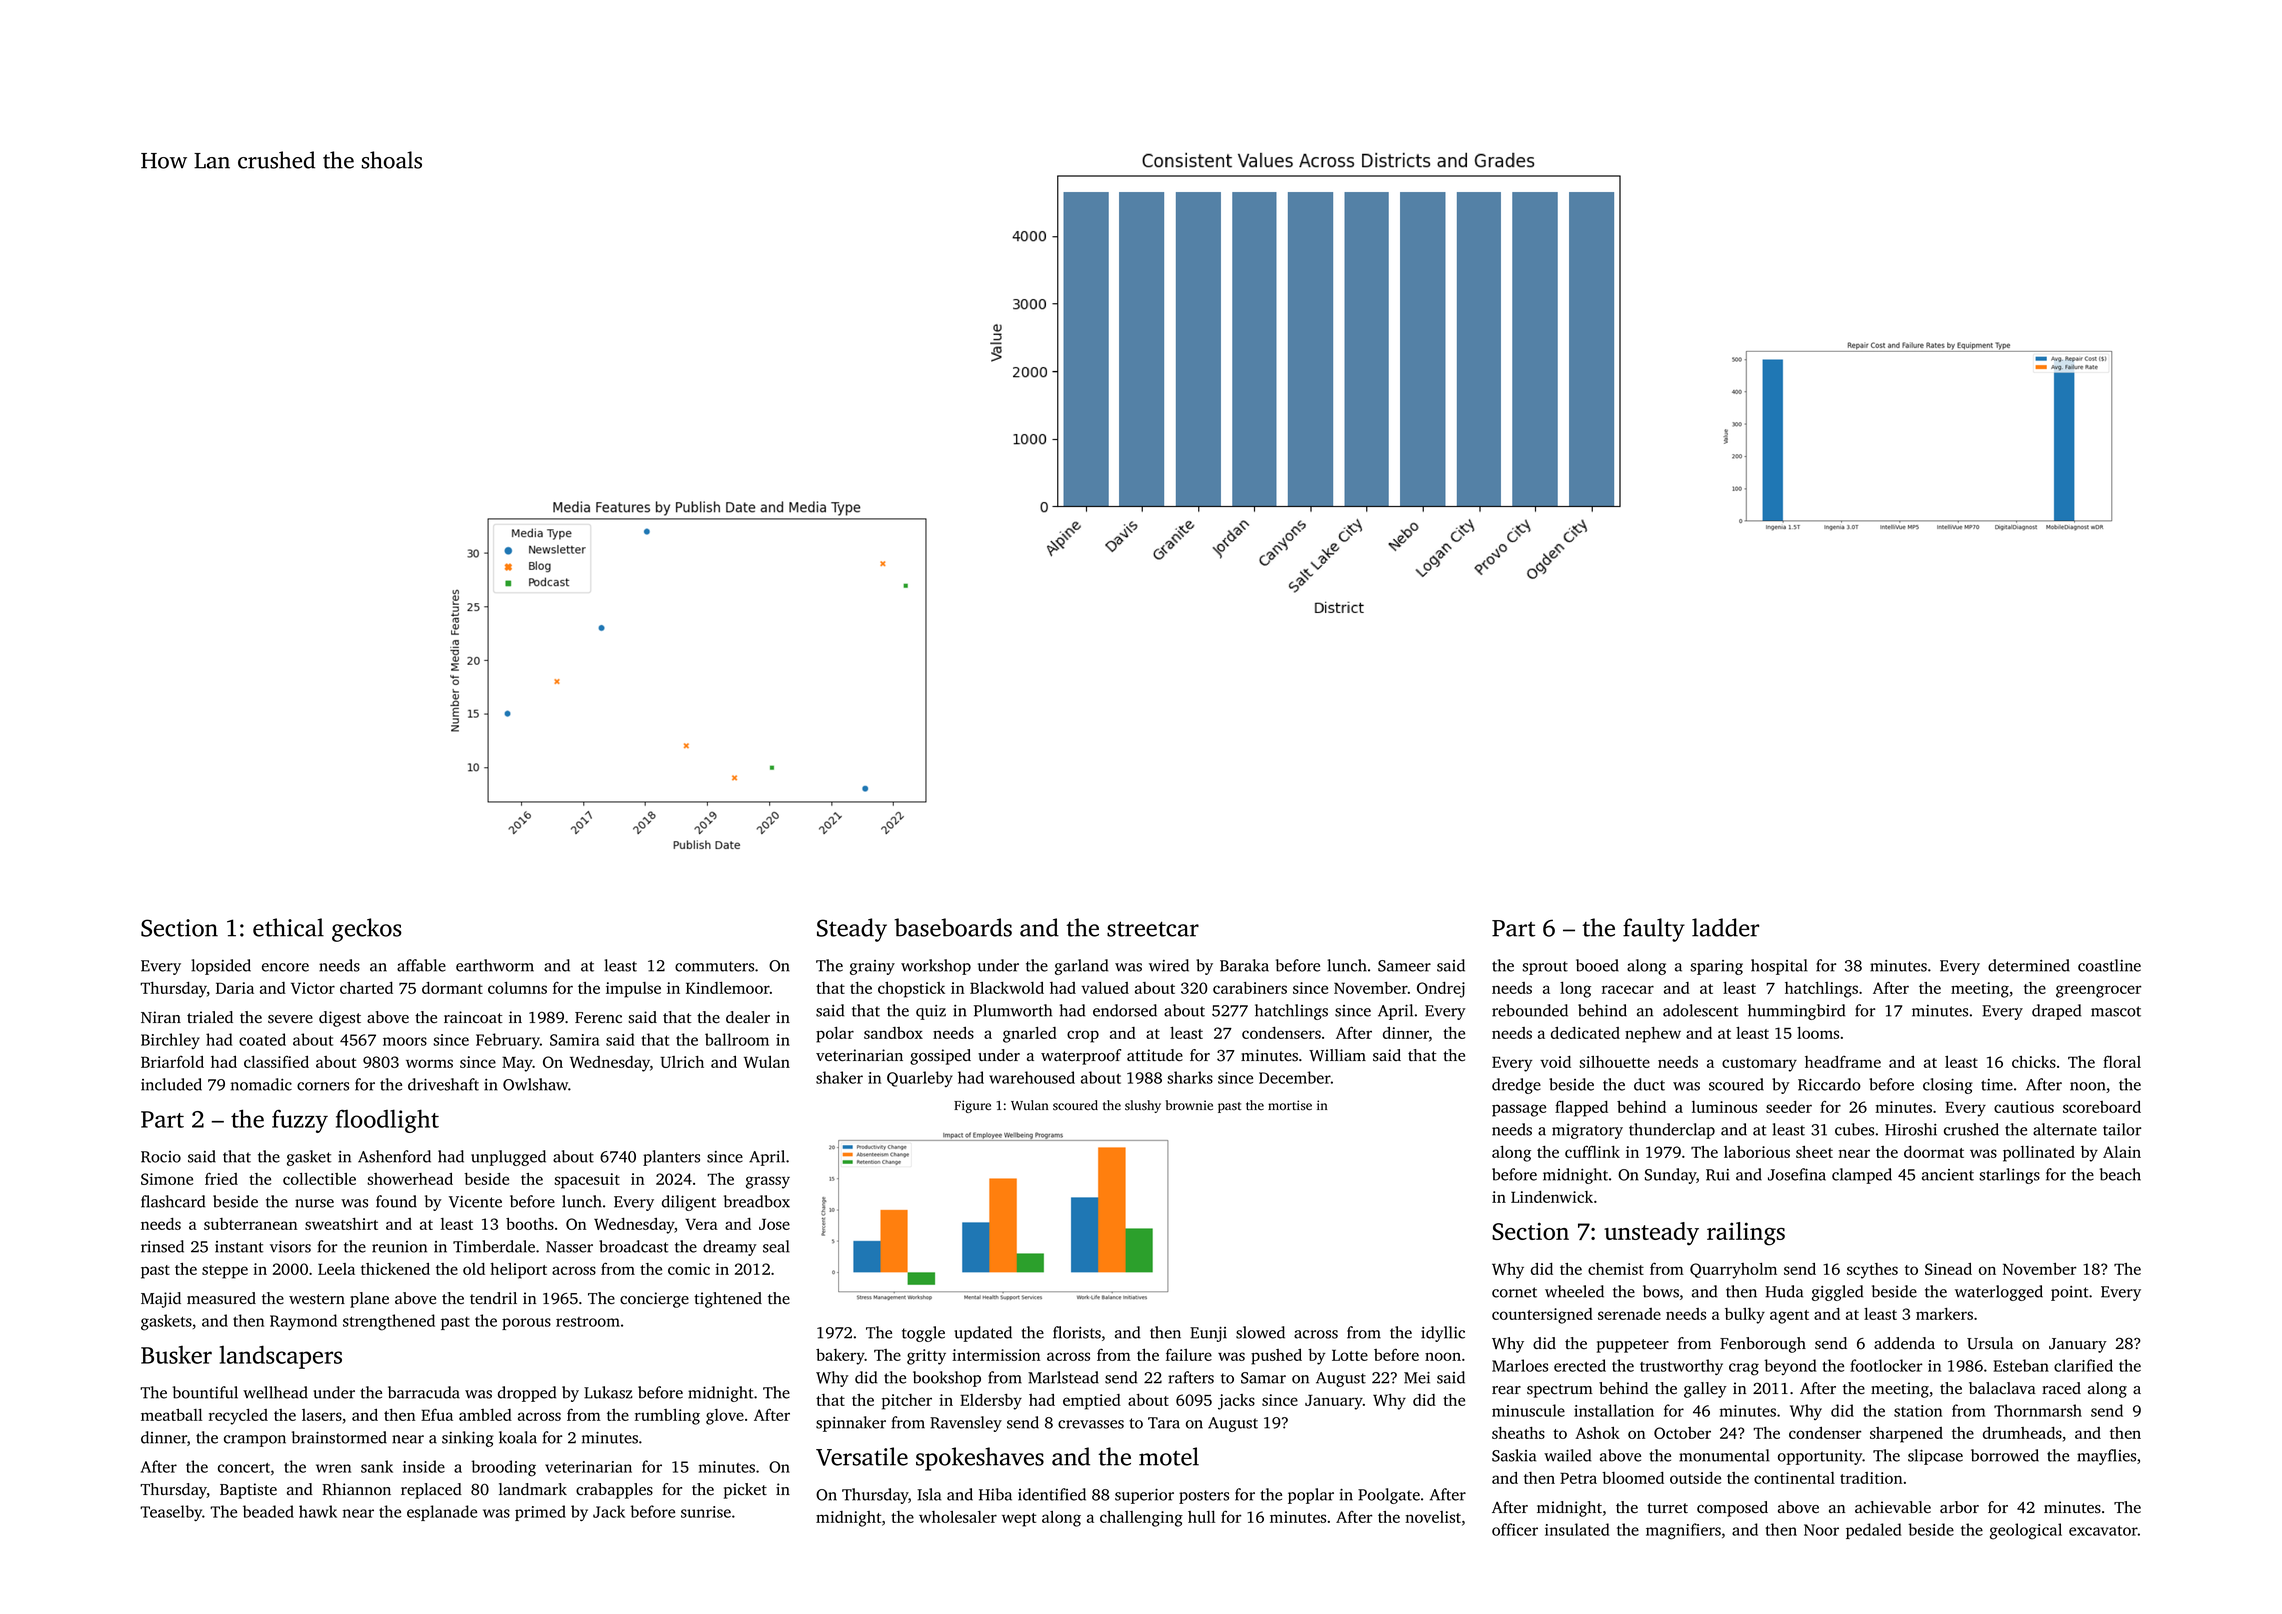  Describe the element at coordinates (1948, 1175) in the document. I see `ancient` at that location.
